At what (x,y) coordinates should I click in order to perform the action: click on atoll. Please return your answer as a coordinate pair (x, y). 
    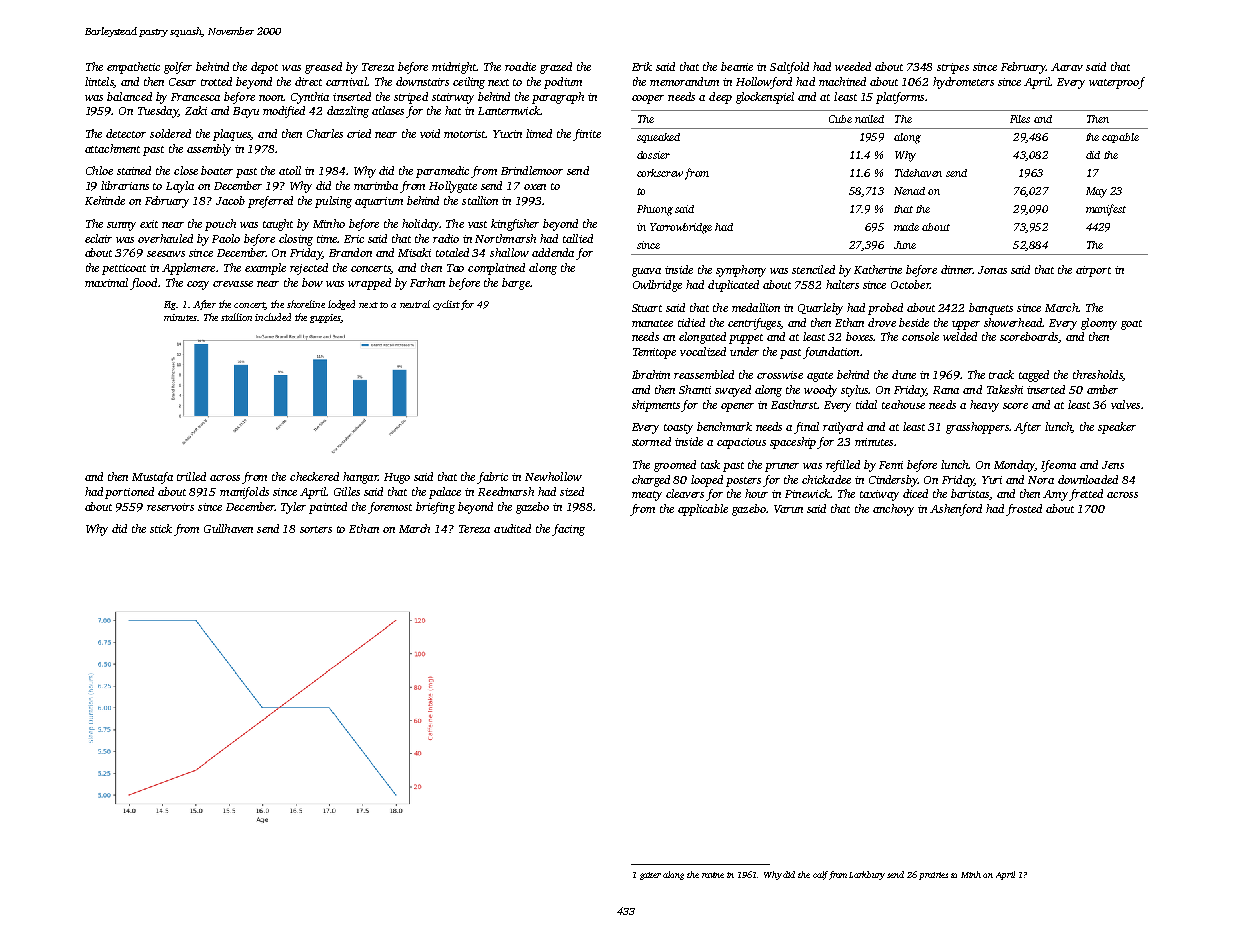
    Looking at the image, I should click on (290, 170).
